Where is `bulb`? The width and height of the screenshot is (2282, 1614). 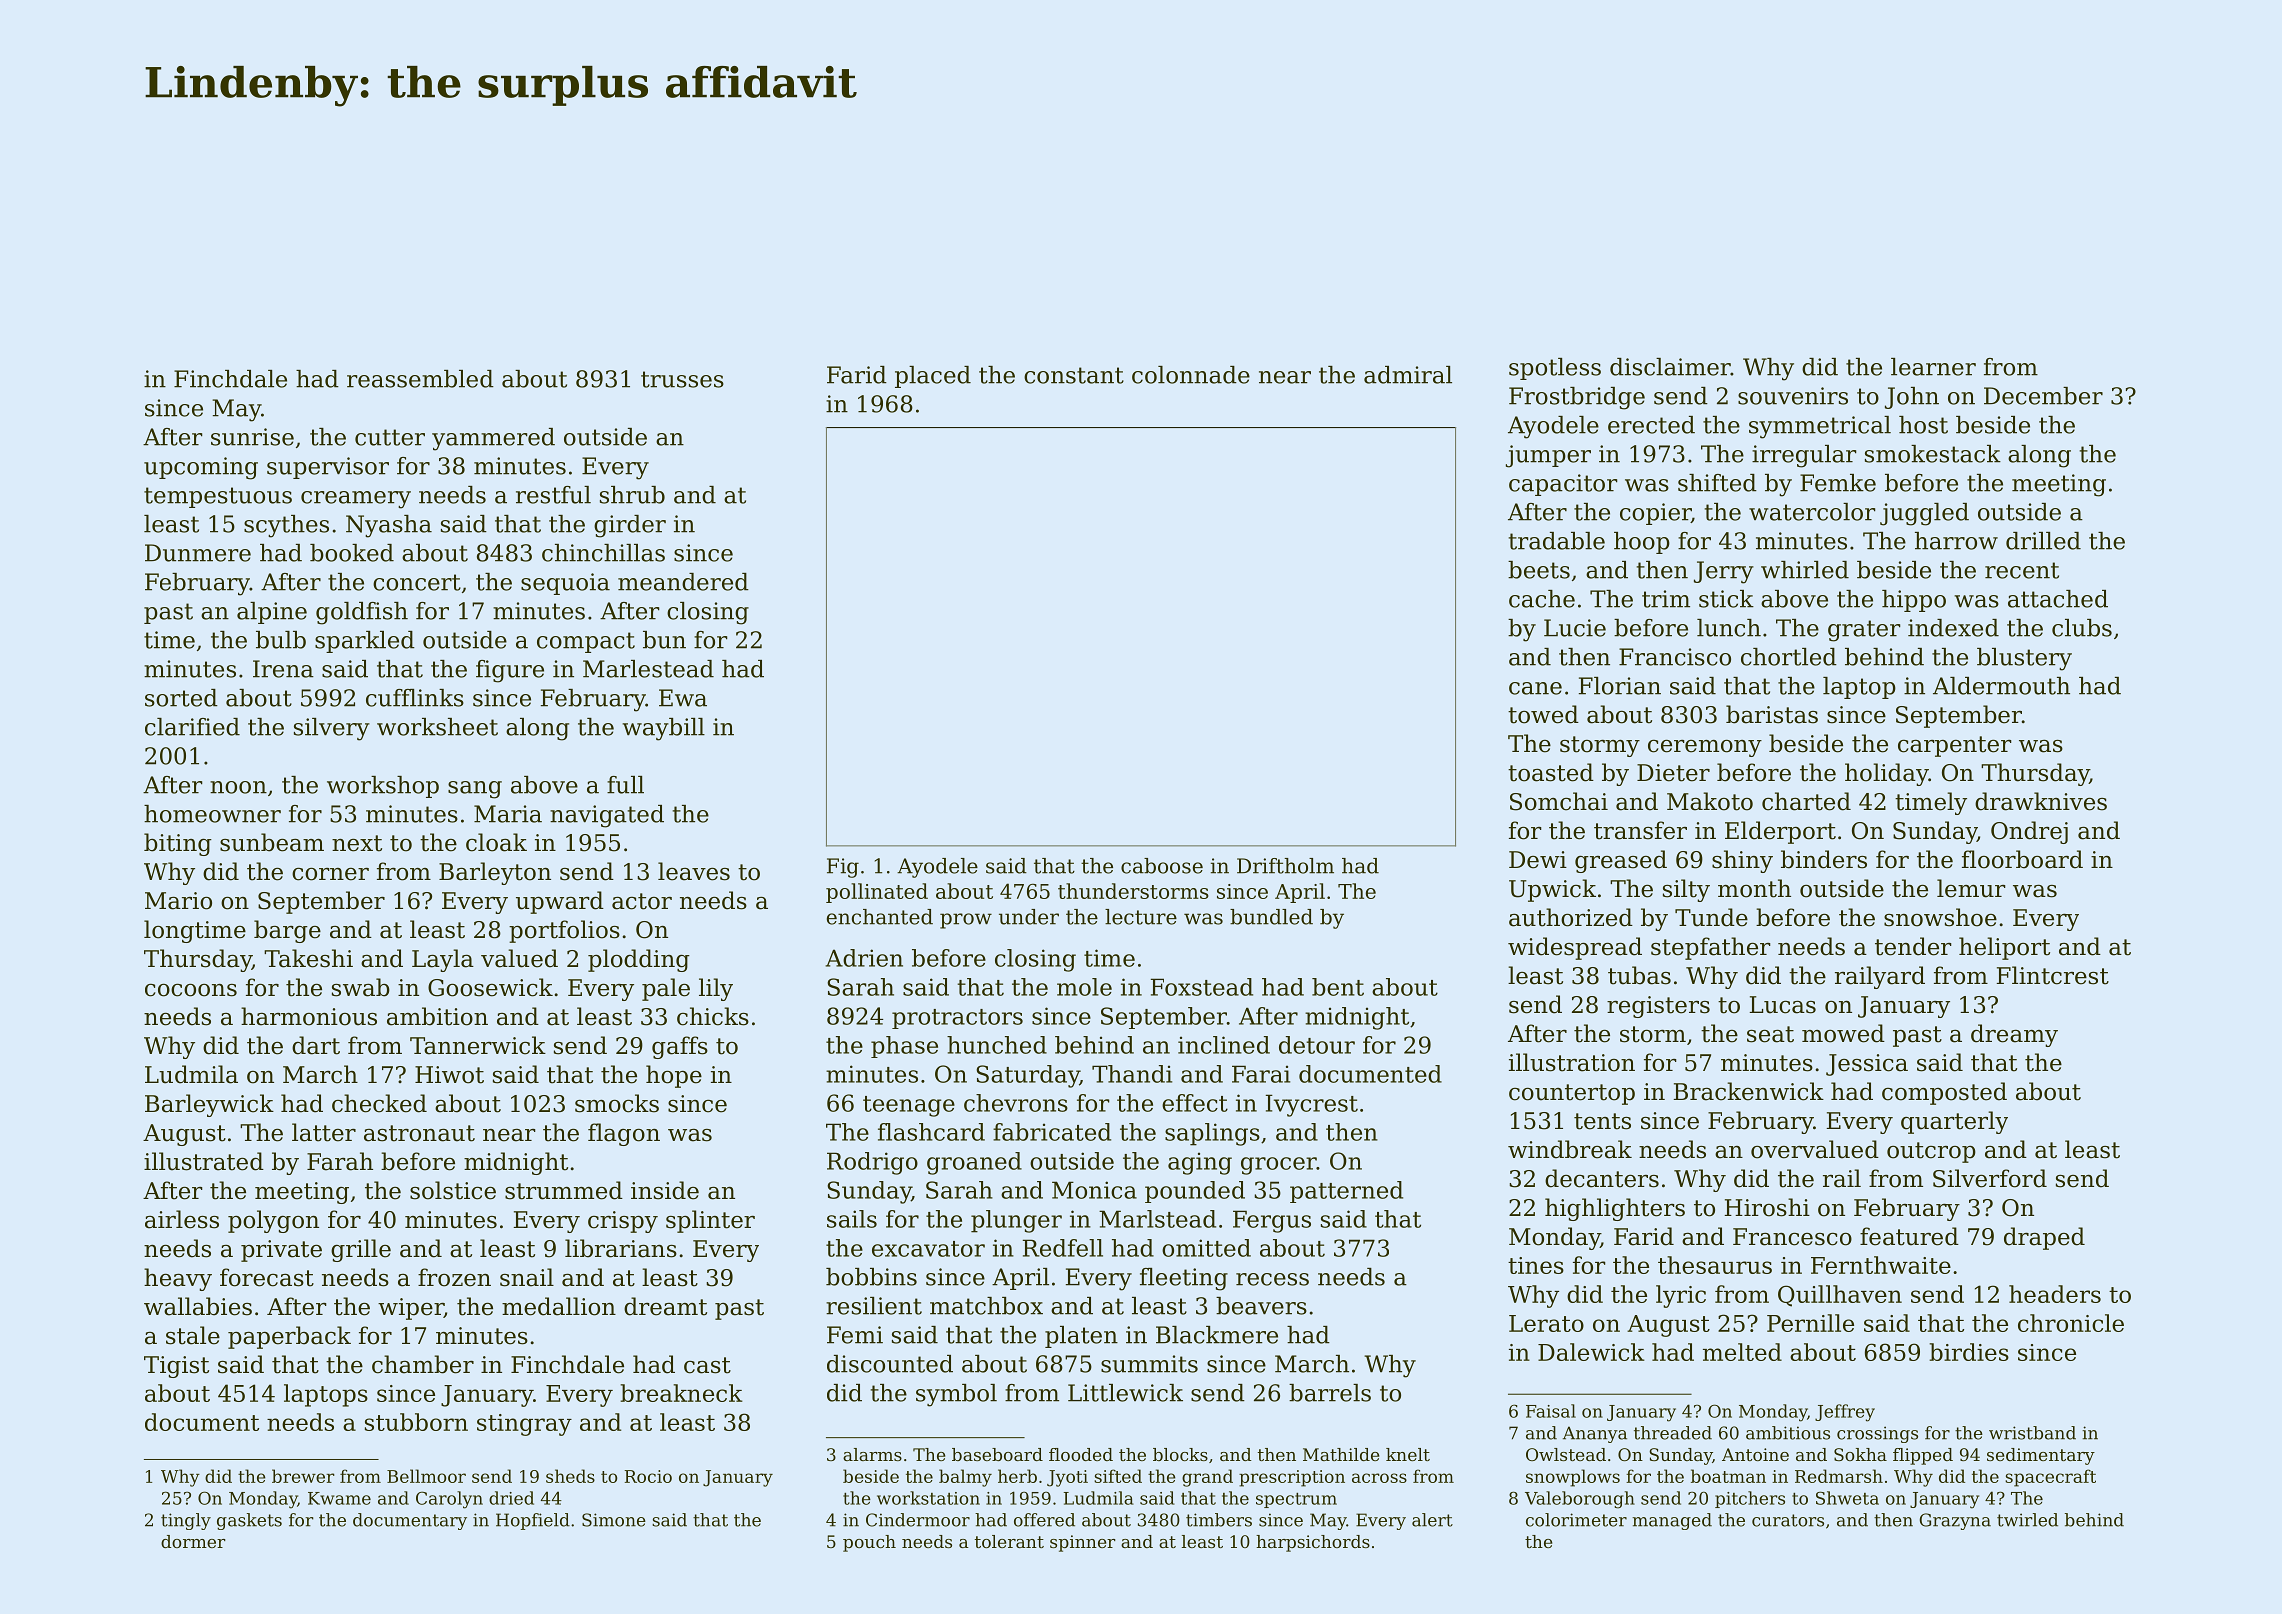 bulb is located at coordinates (281, 640).
